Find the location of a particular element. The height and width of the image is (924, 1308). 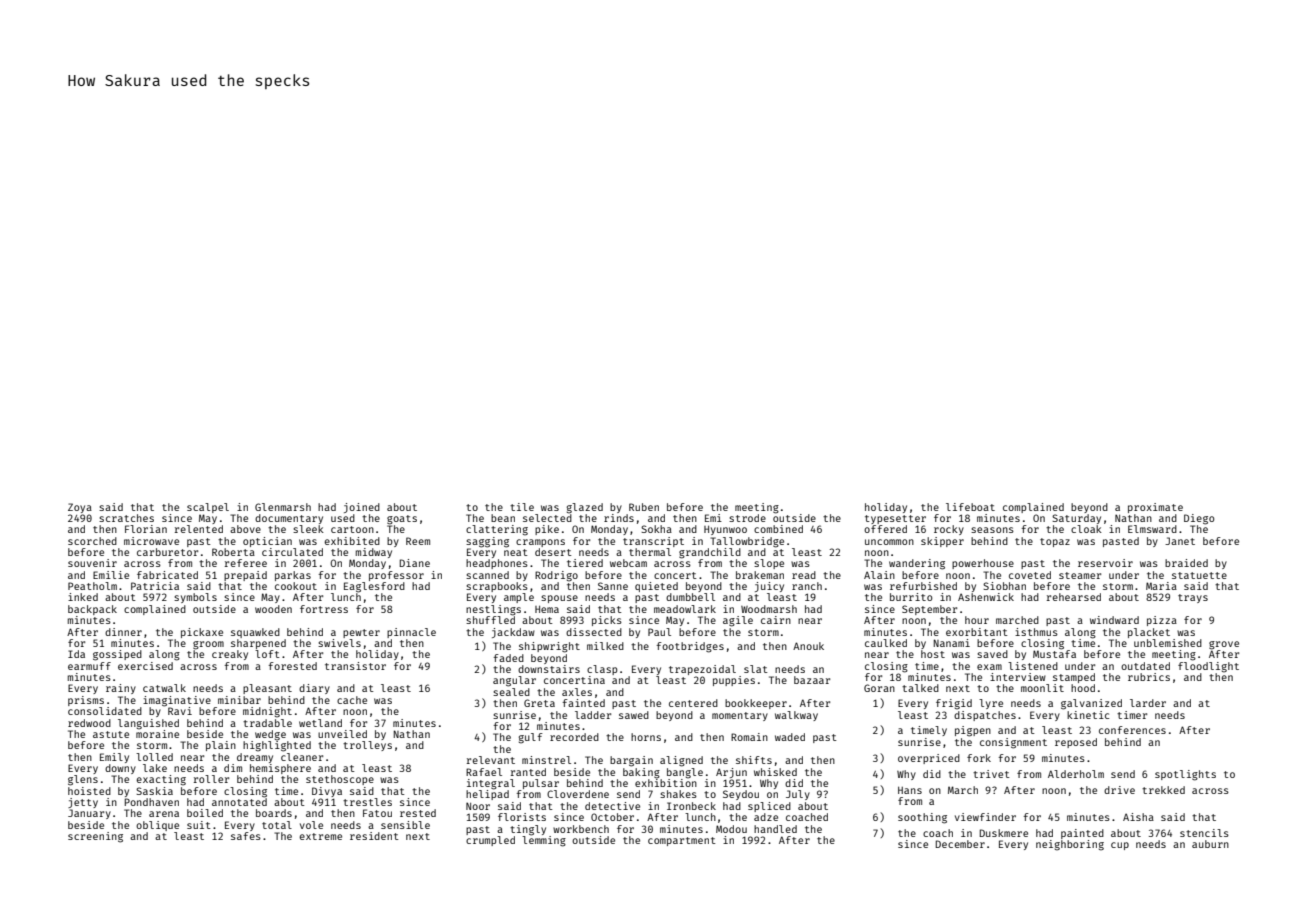

whisked is located at coordinates (775, 772).
